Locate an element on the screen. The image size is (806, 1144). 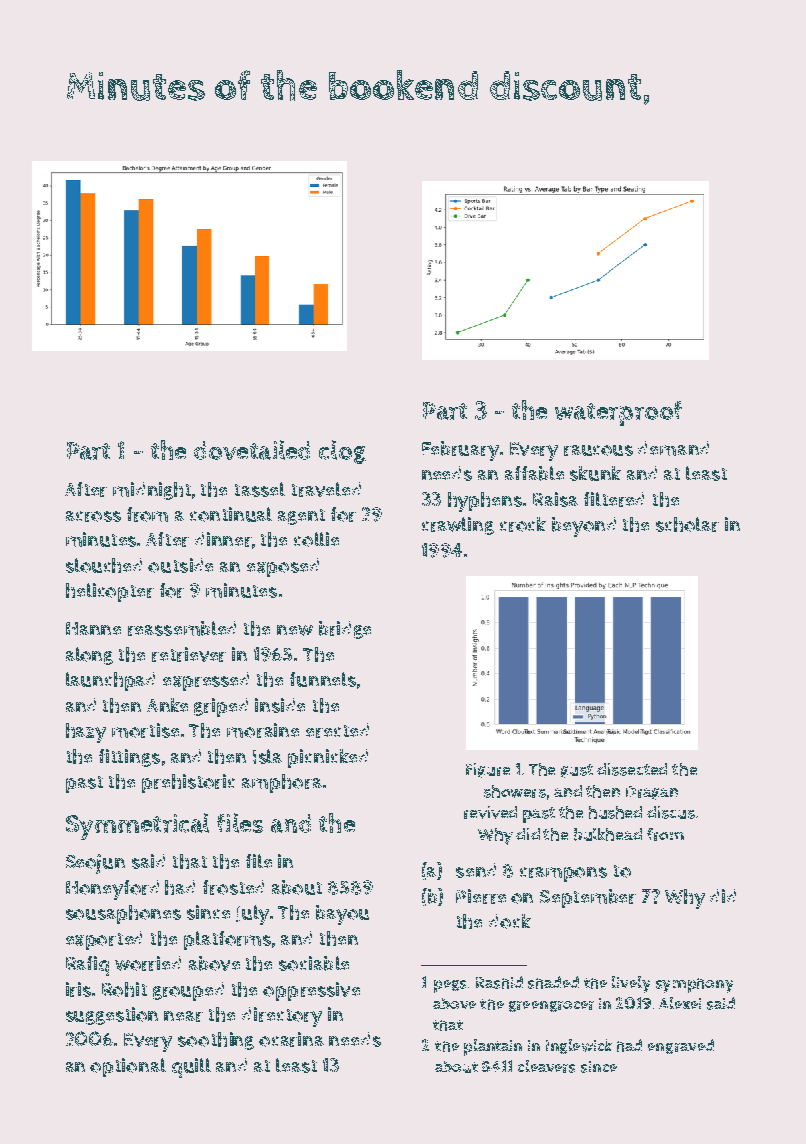
bridge is located at coordinates (345, 630).
